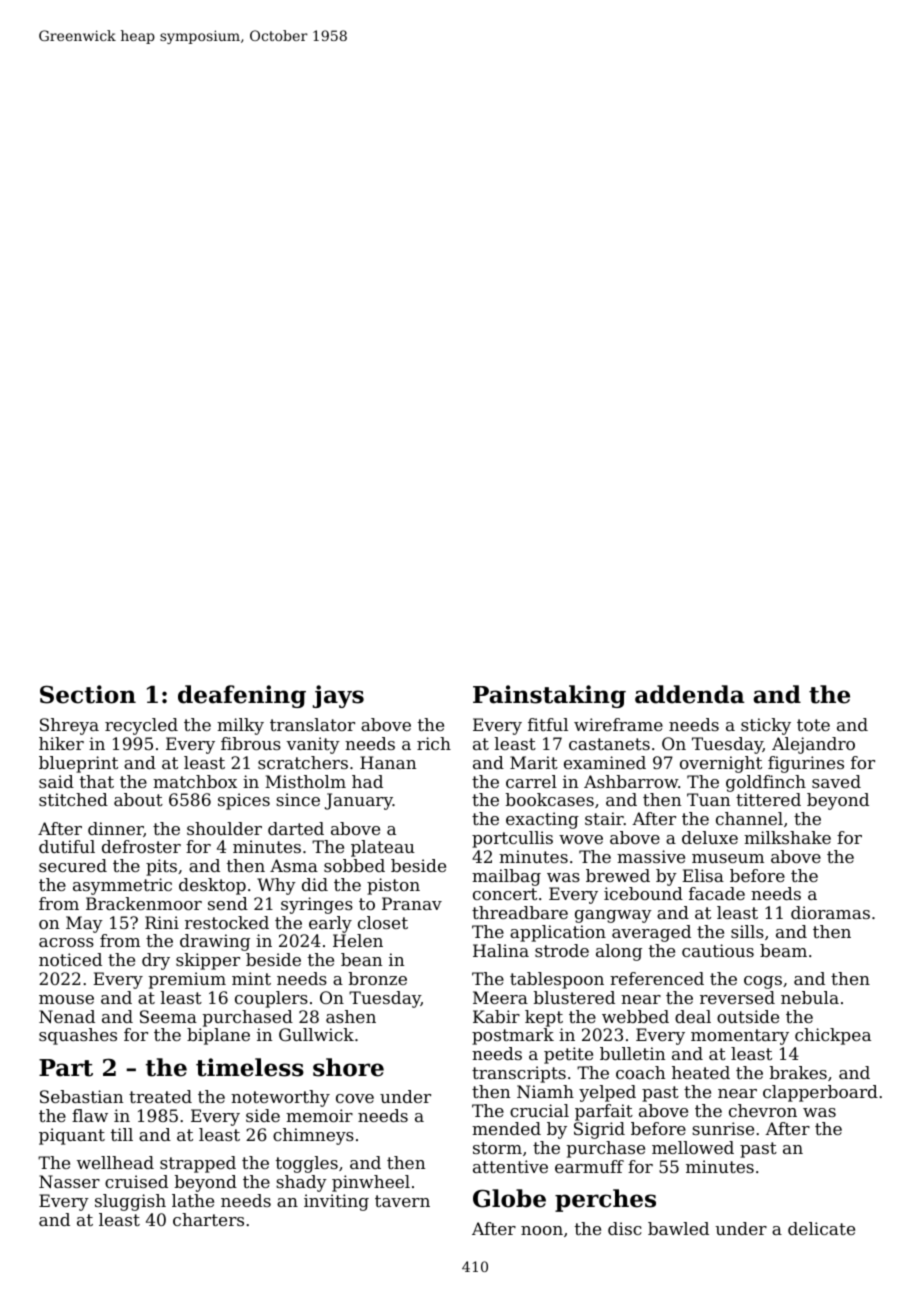 Image resolution: width=924 pixels, height=1308 pixels. What do you see at coordinates (813, 725) in the document?
I see `tote` at bounding box center [813, 725].
